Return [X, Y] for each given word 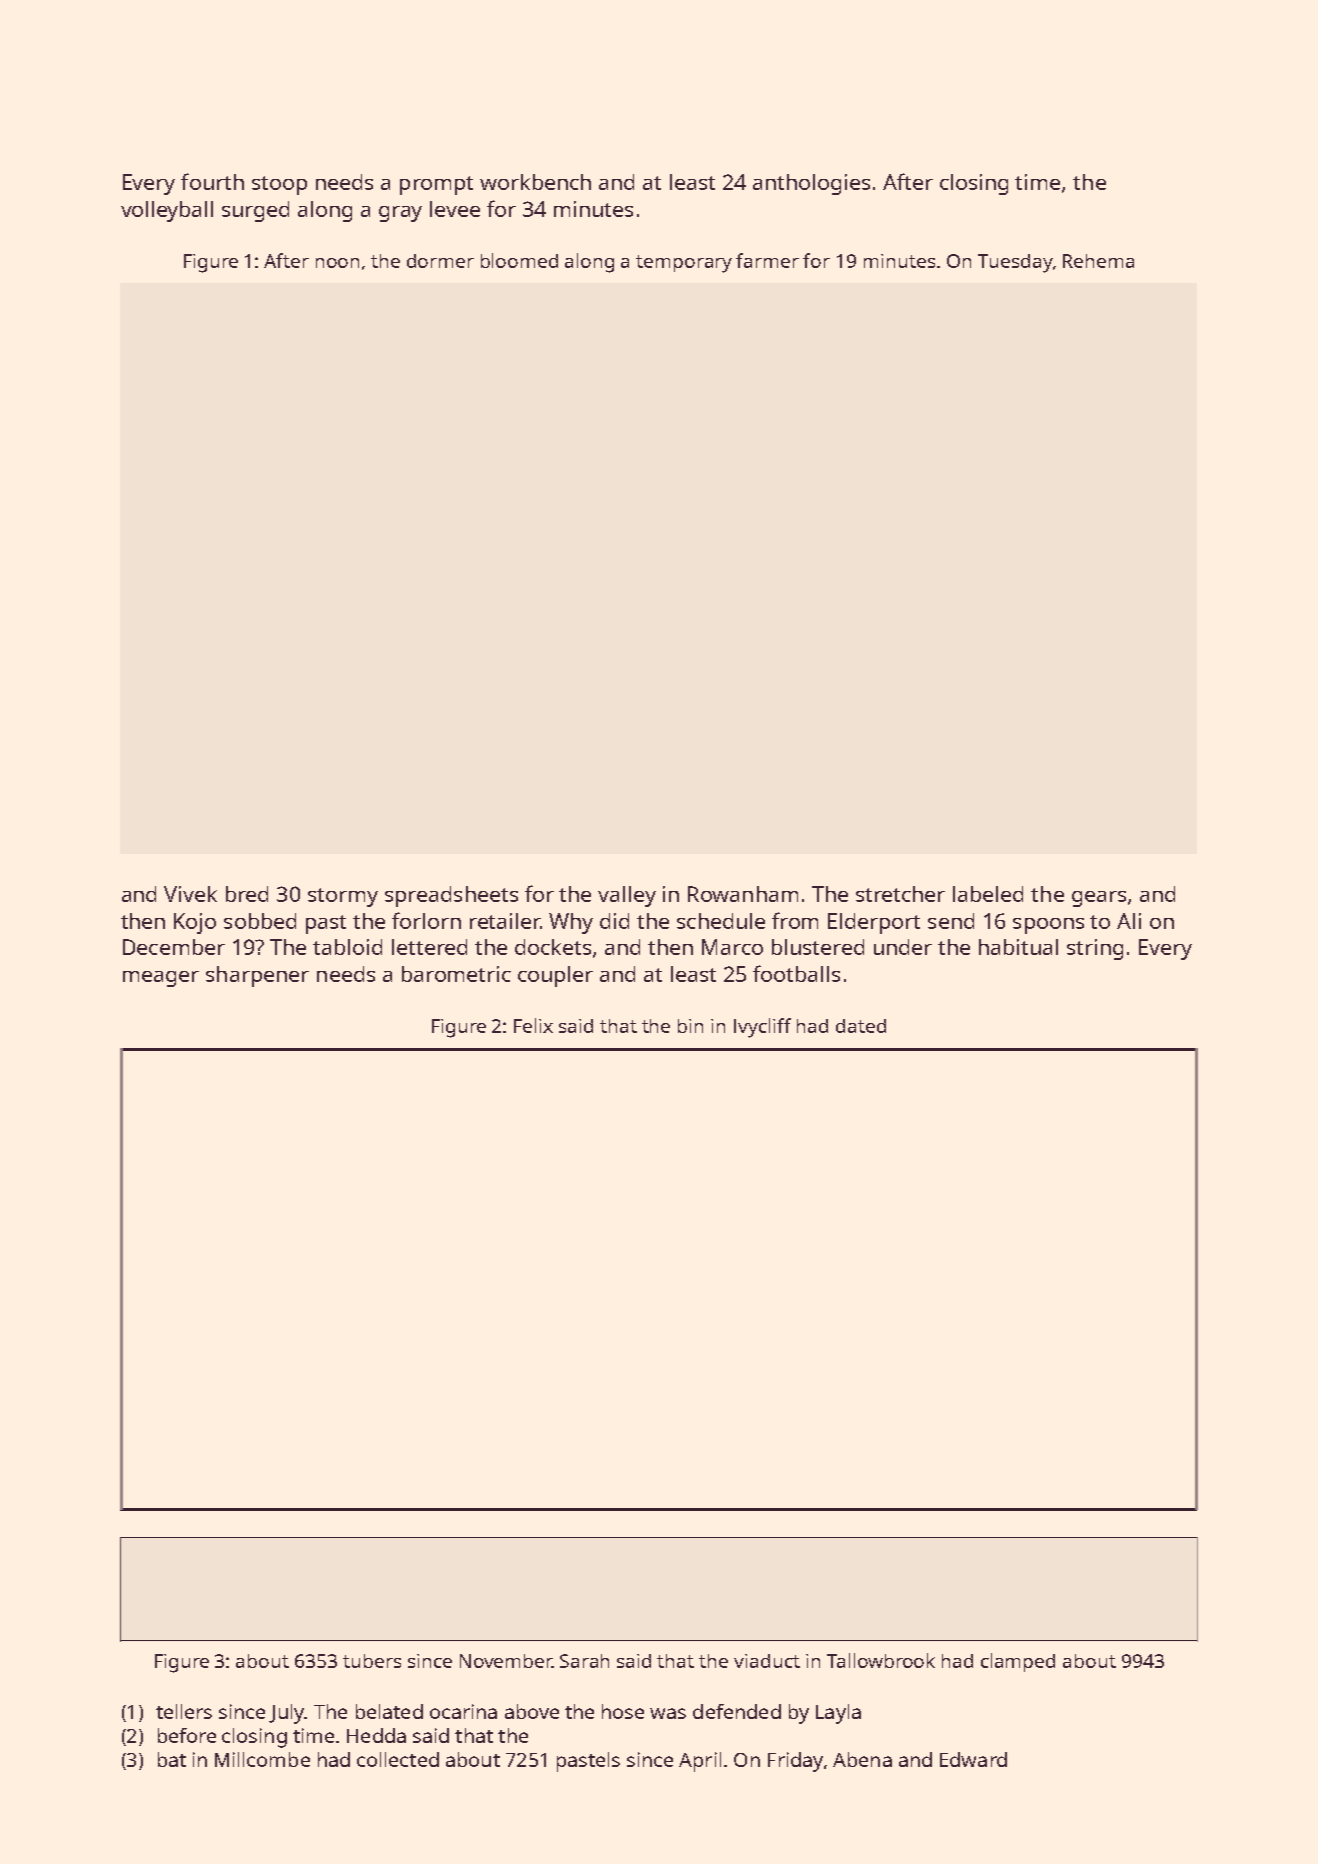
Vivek [190, 894]
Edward [973, 1759]
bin [690, 1026]
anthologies [811, 184]
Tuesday [1015, 263]
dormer [440, 261]
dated [861, 1026]
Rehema [1098, 261]
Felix [533, 1025]
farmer [767, 260]
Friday [795, 1762]
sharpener [257, 976]
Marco [732, 947]
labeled [988, 894]
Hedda [376, 1735]
